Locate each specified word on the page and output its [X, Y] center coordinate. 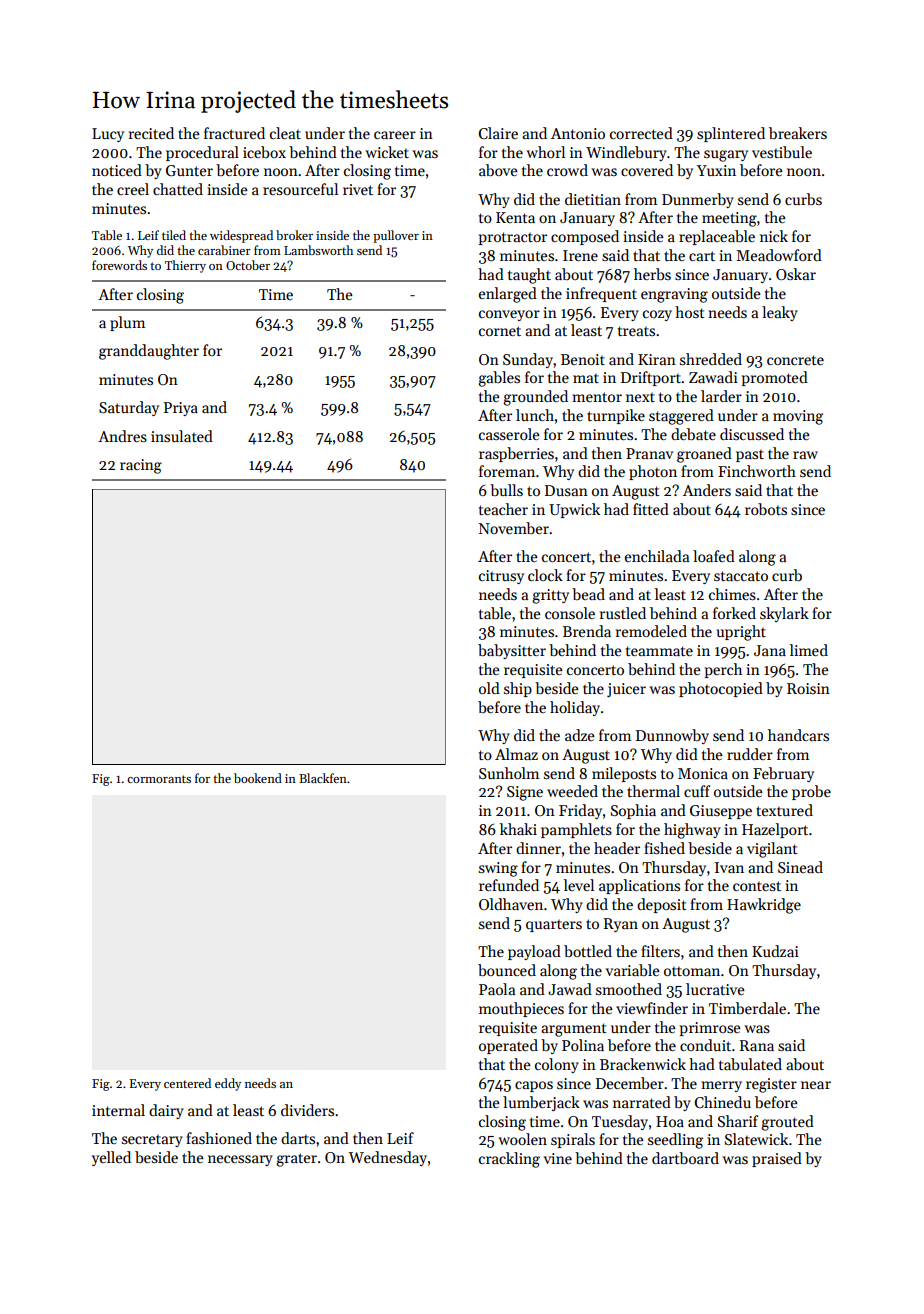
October [248, 265]
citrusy [501, 577]
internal [118, 1110]
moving [798, 417]
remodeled [651, 631]
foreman [507, 471]
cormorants [159, 779]
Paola [497, 989]
